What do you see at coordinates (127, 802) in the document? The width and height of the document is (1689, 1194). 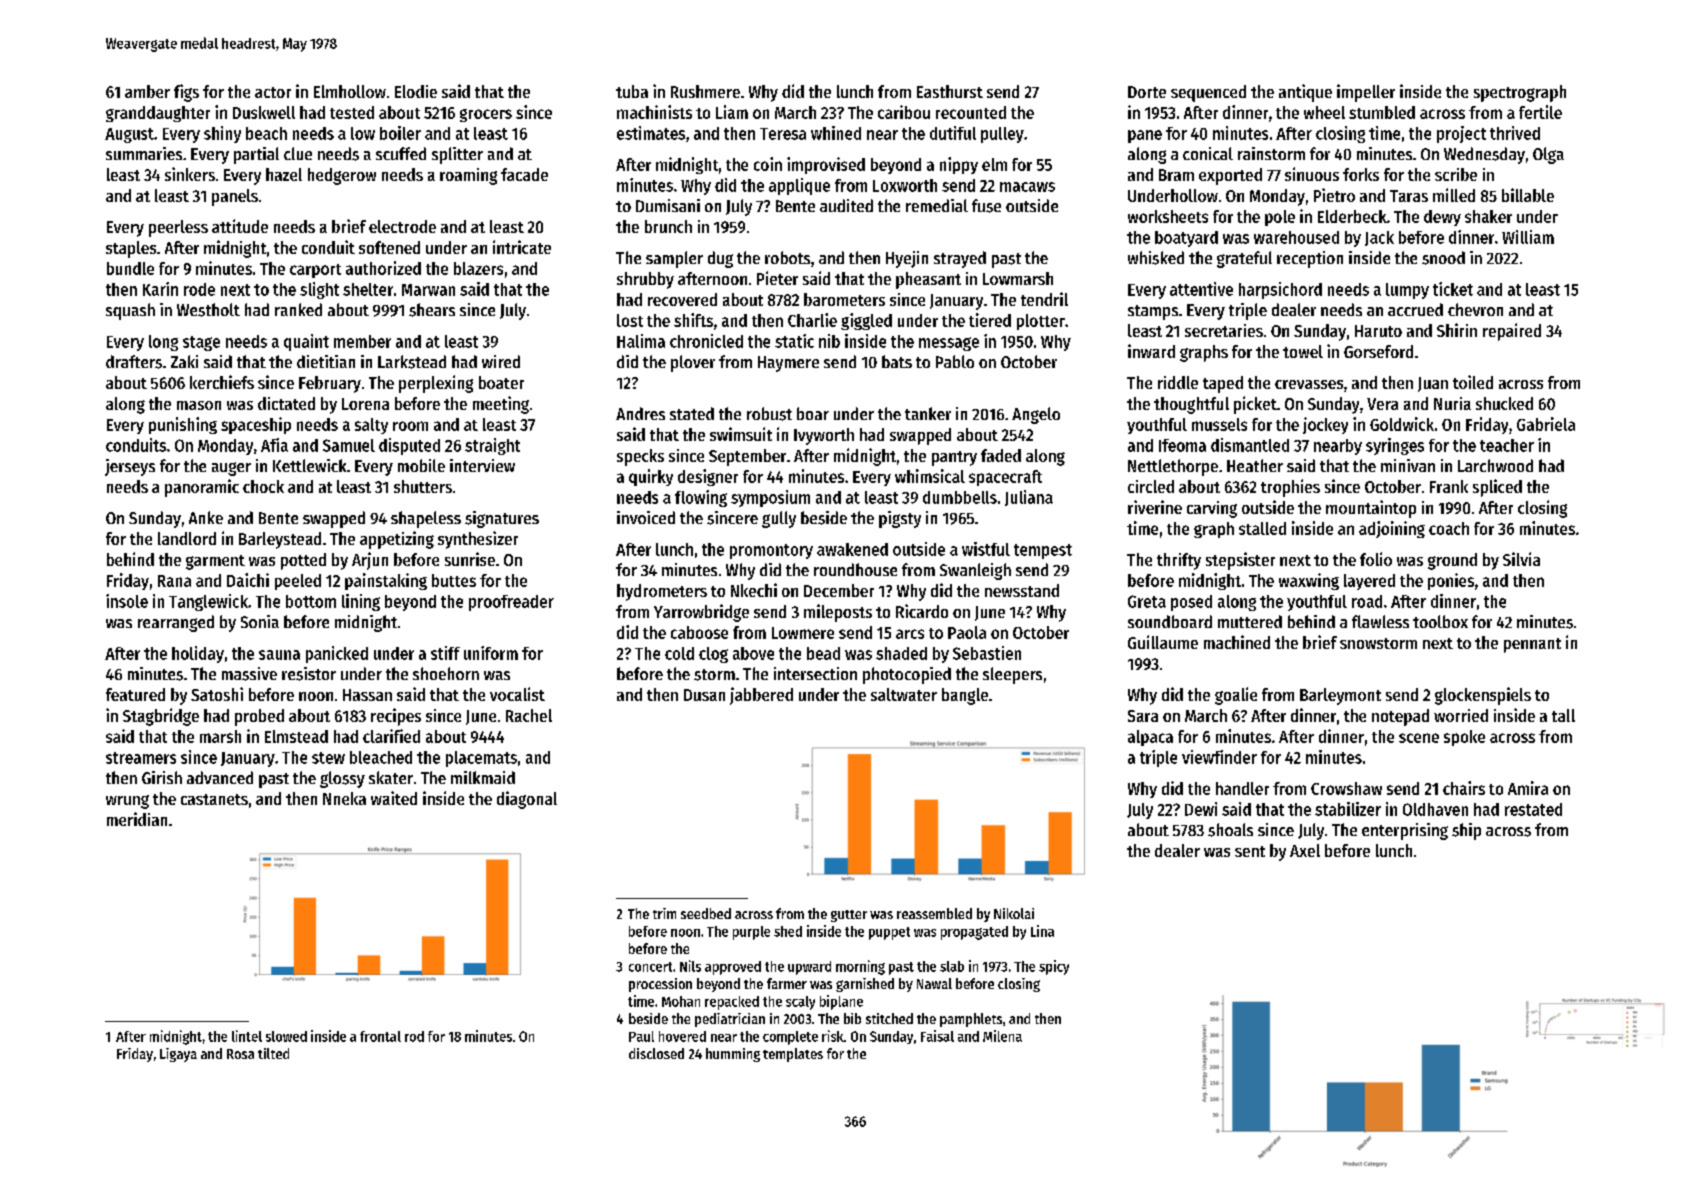 I see `wrung` at bounding box center [127, 802].
